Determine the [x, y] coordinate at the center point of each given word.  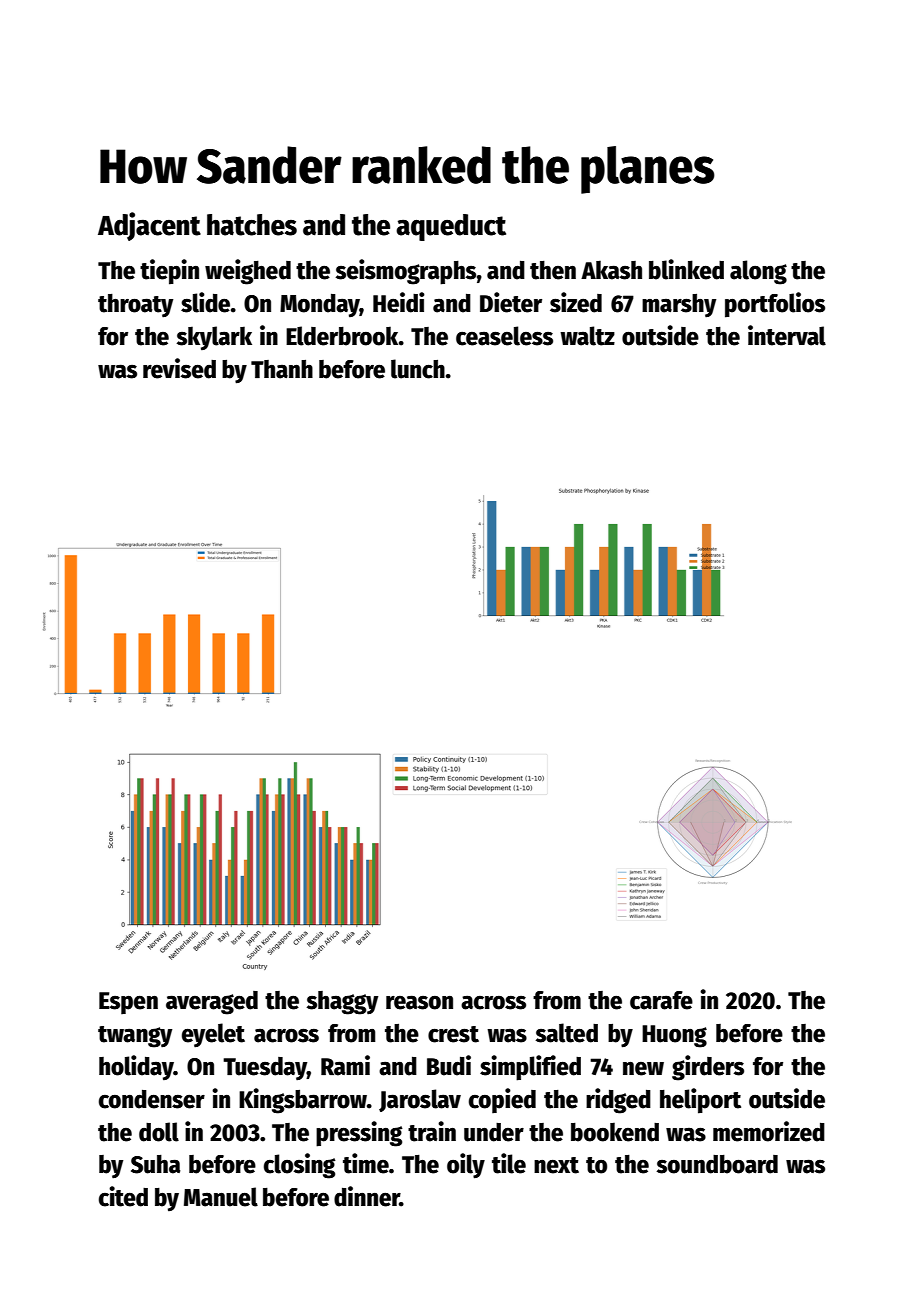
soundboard [717, 1164]
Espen [128, 1003]
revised [179, 368]
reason [419, 1002]
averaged [212, 1003]
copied [502, 1101]
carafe [661, 1000]
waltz [587, 336]
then [553, 270]
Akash [611, 270]
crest [453, 1034]
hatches [252, 225]
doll [159, 1132]
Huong [674, 1036]
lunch [418, 369]
